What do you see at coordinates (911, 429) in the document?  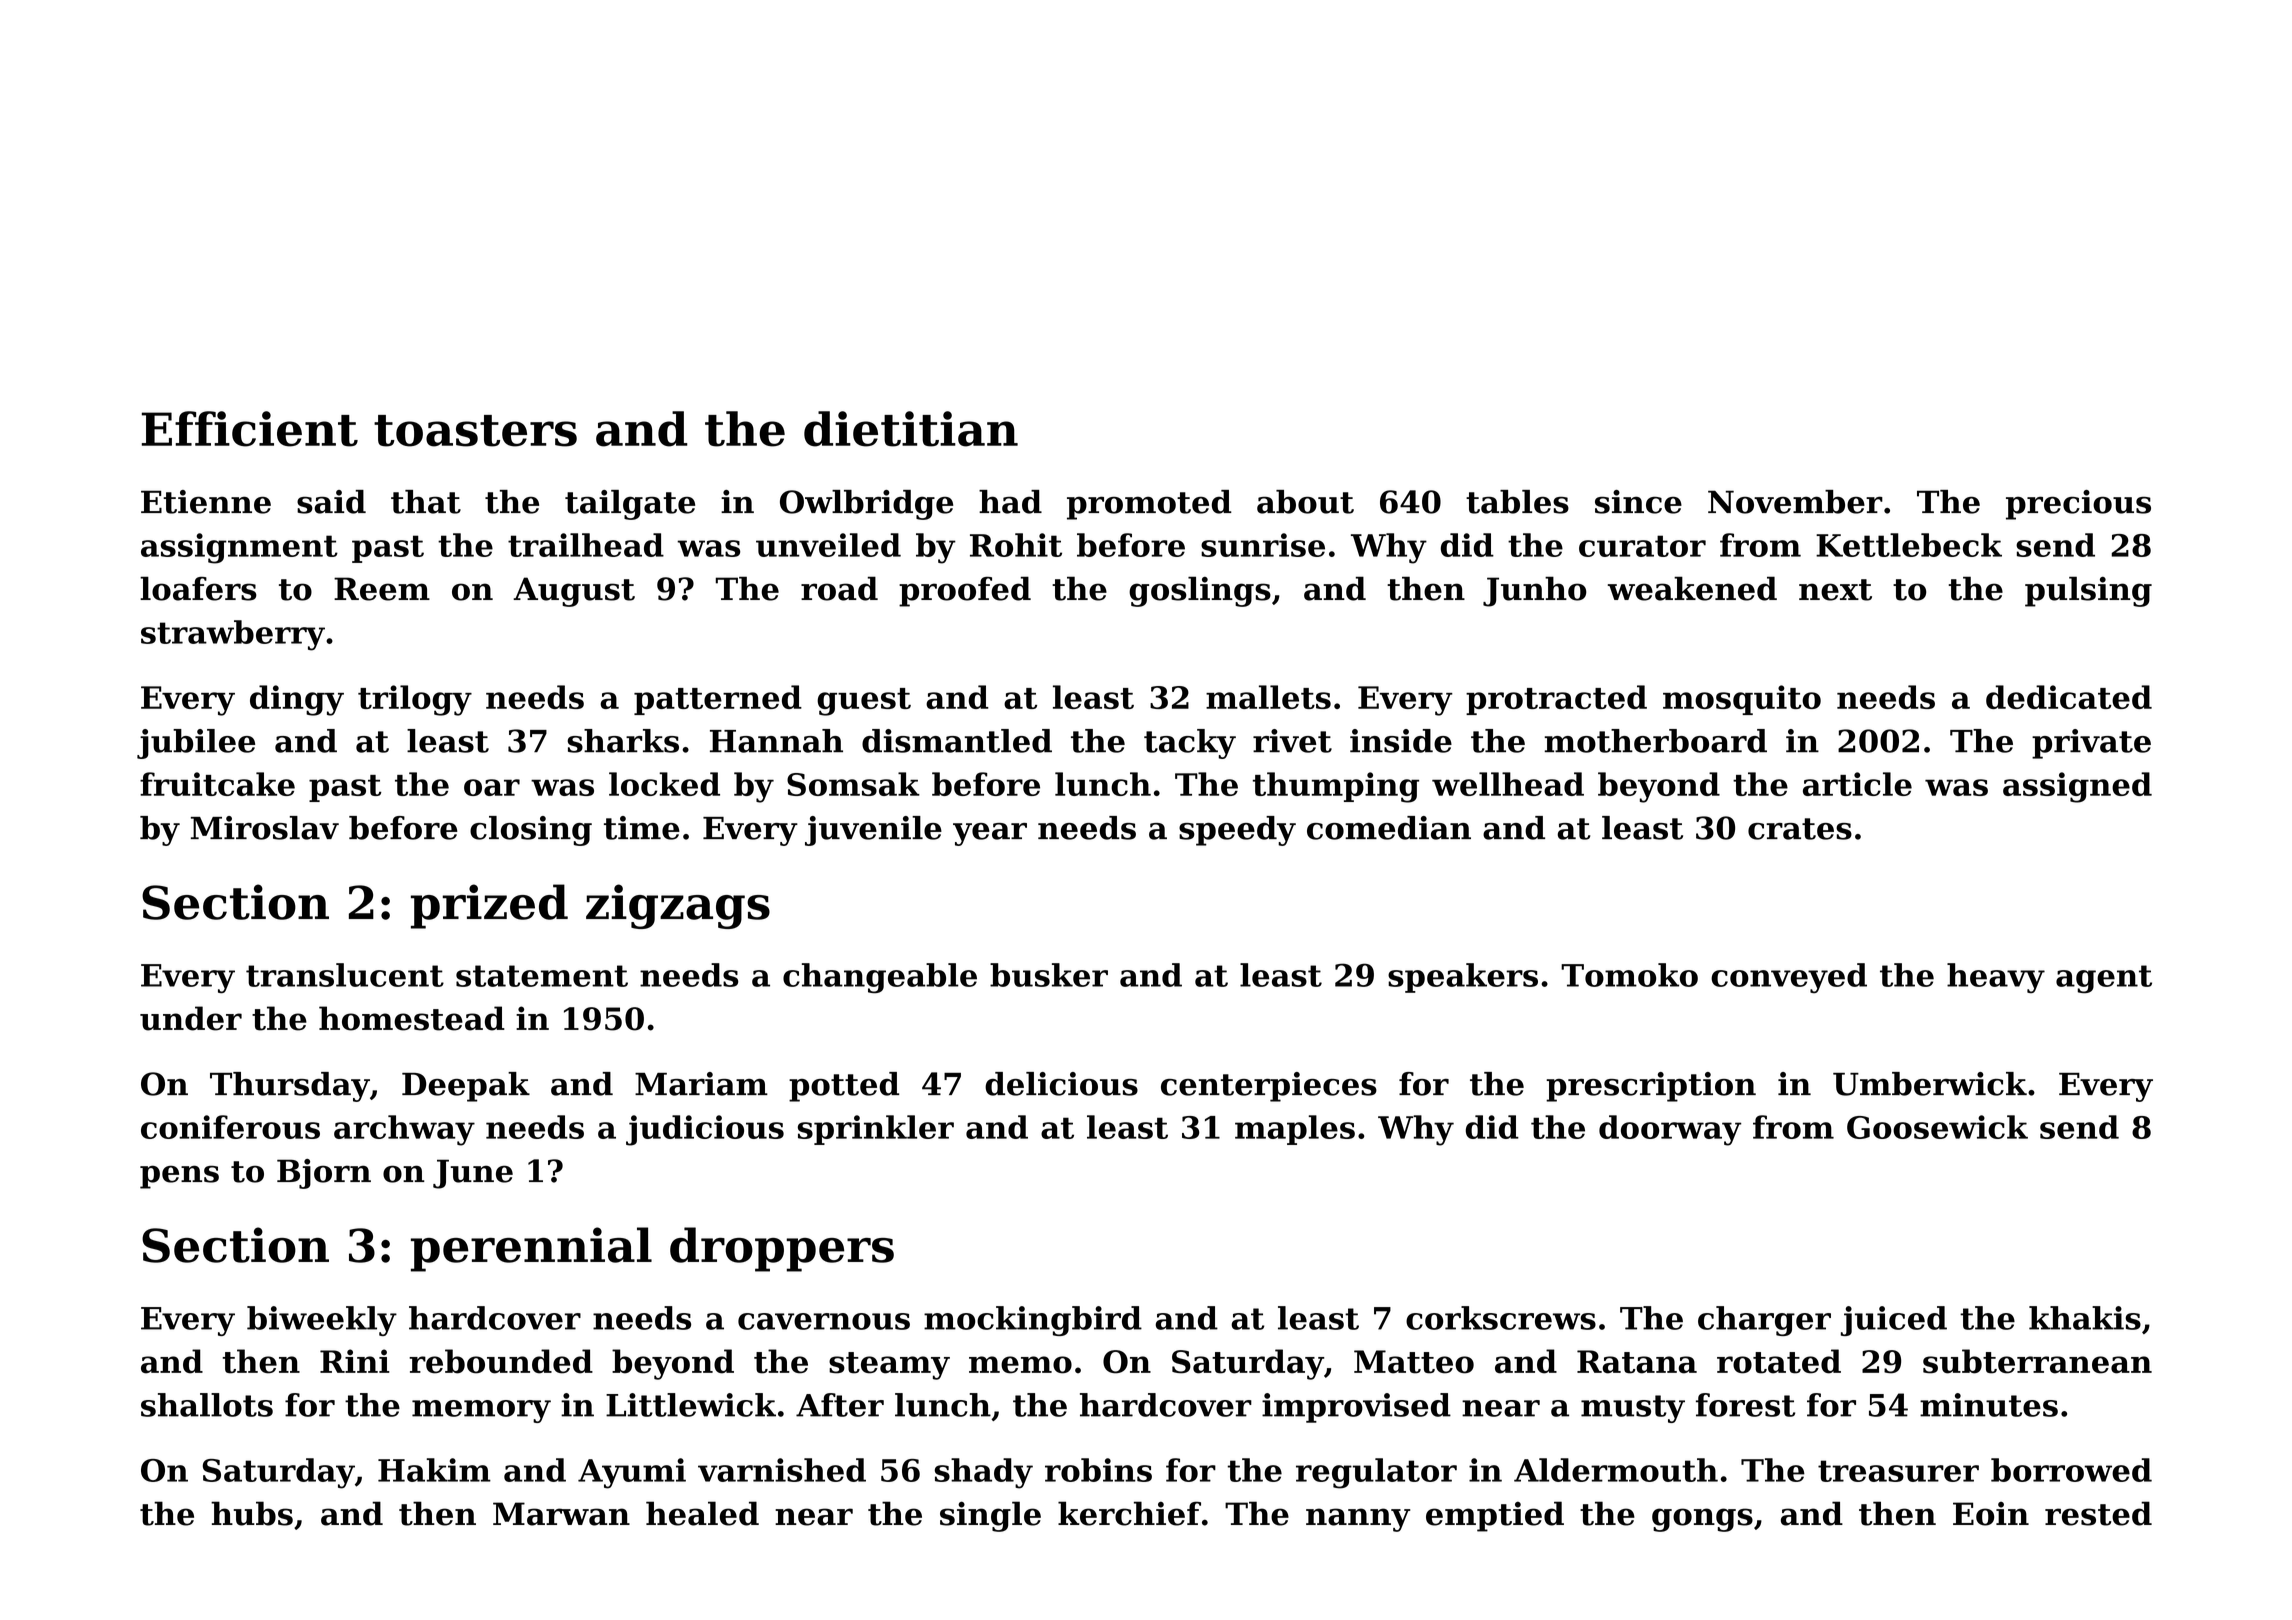 I see `dietitian` at bounding box center [911, 429].
